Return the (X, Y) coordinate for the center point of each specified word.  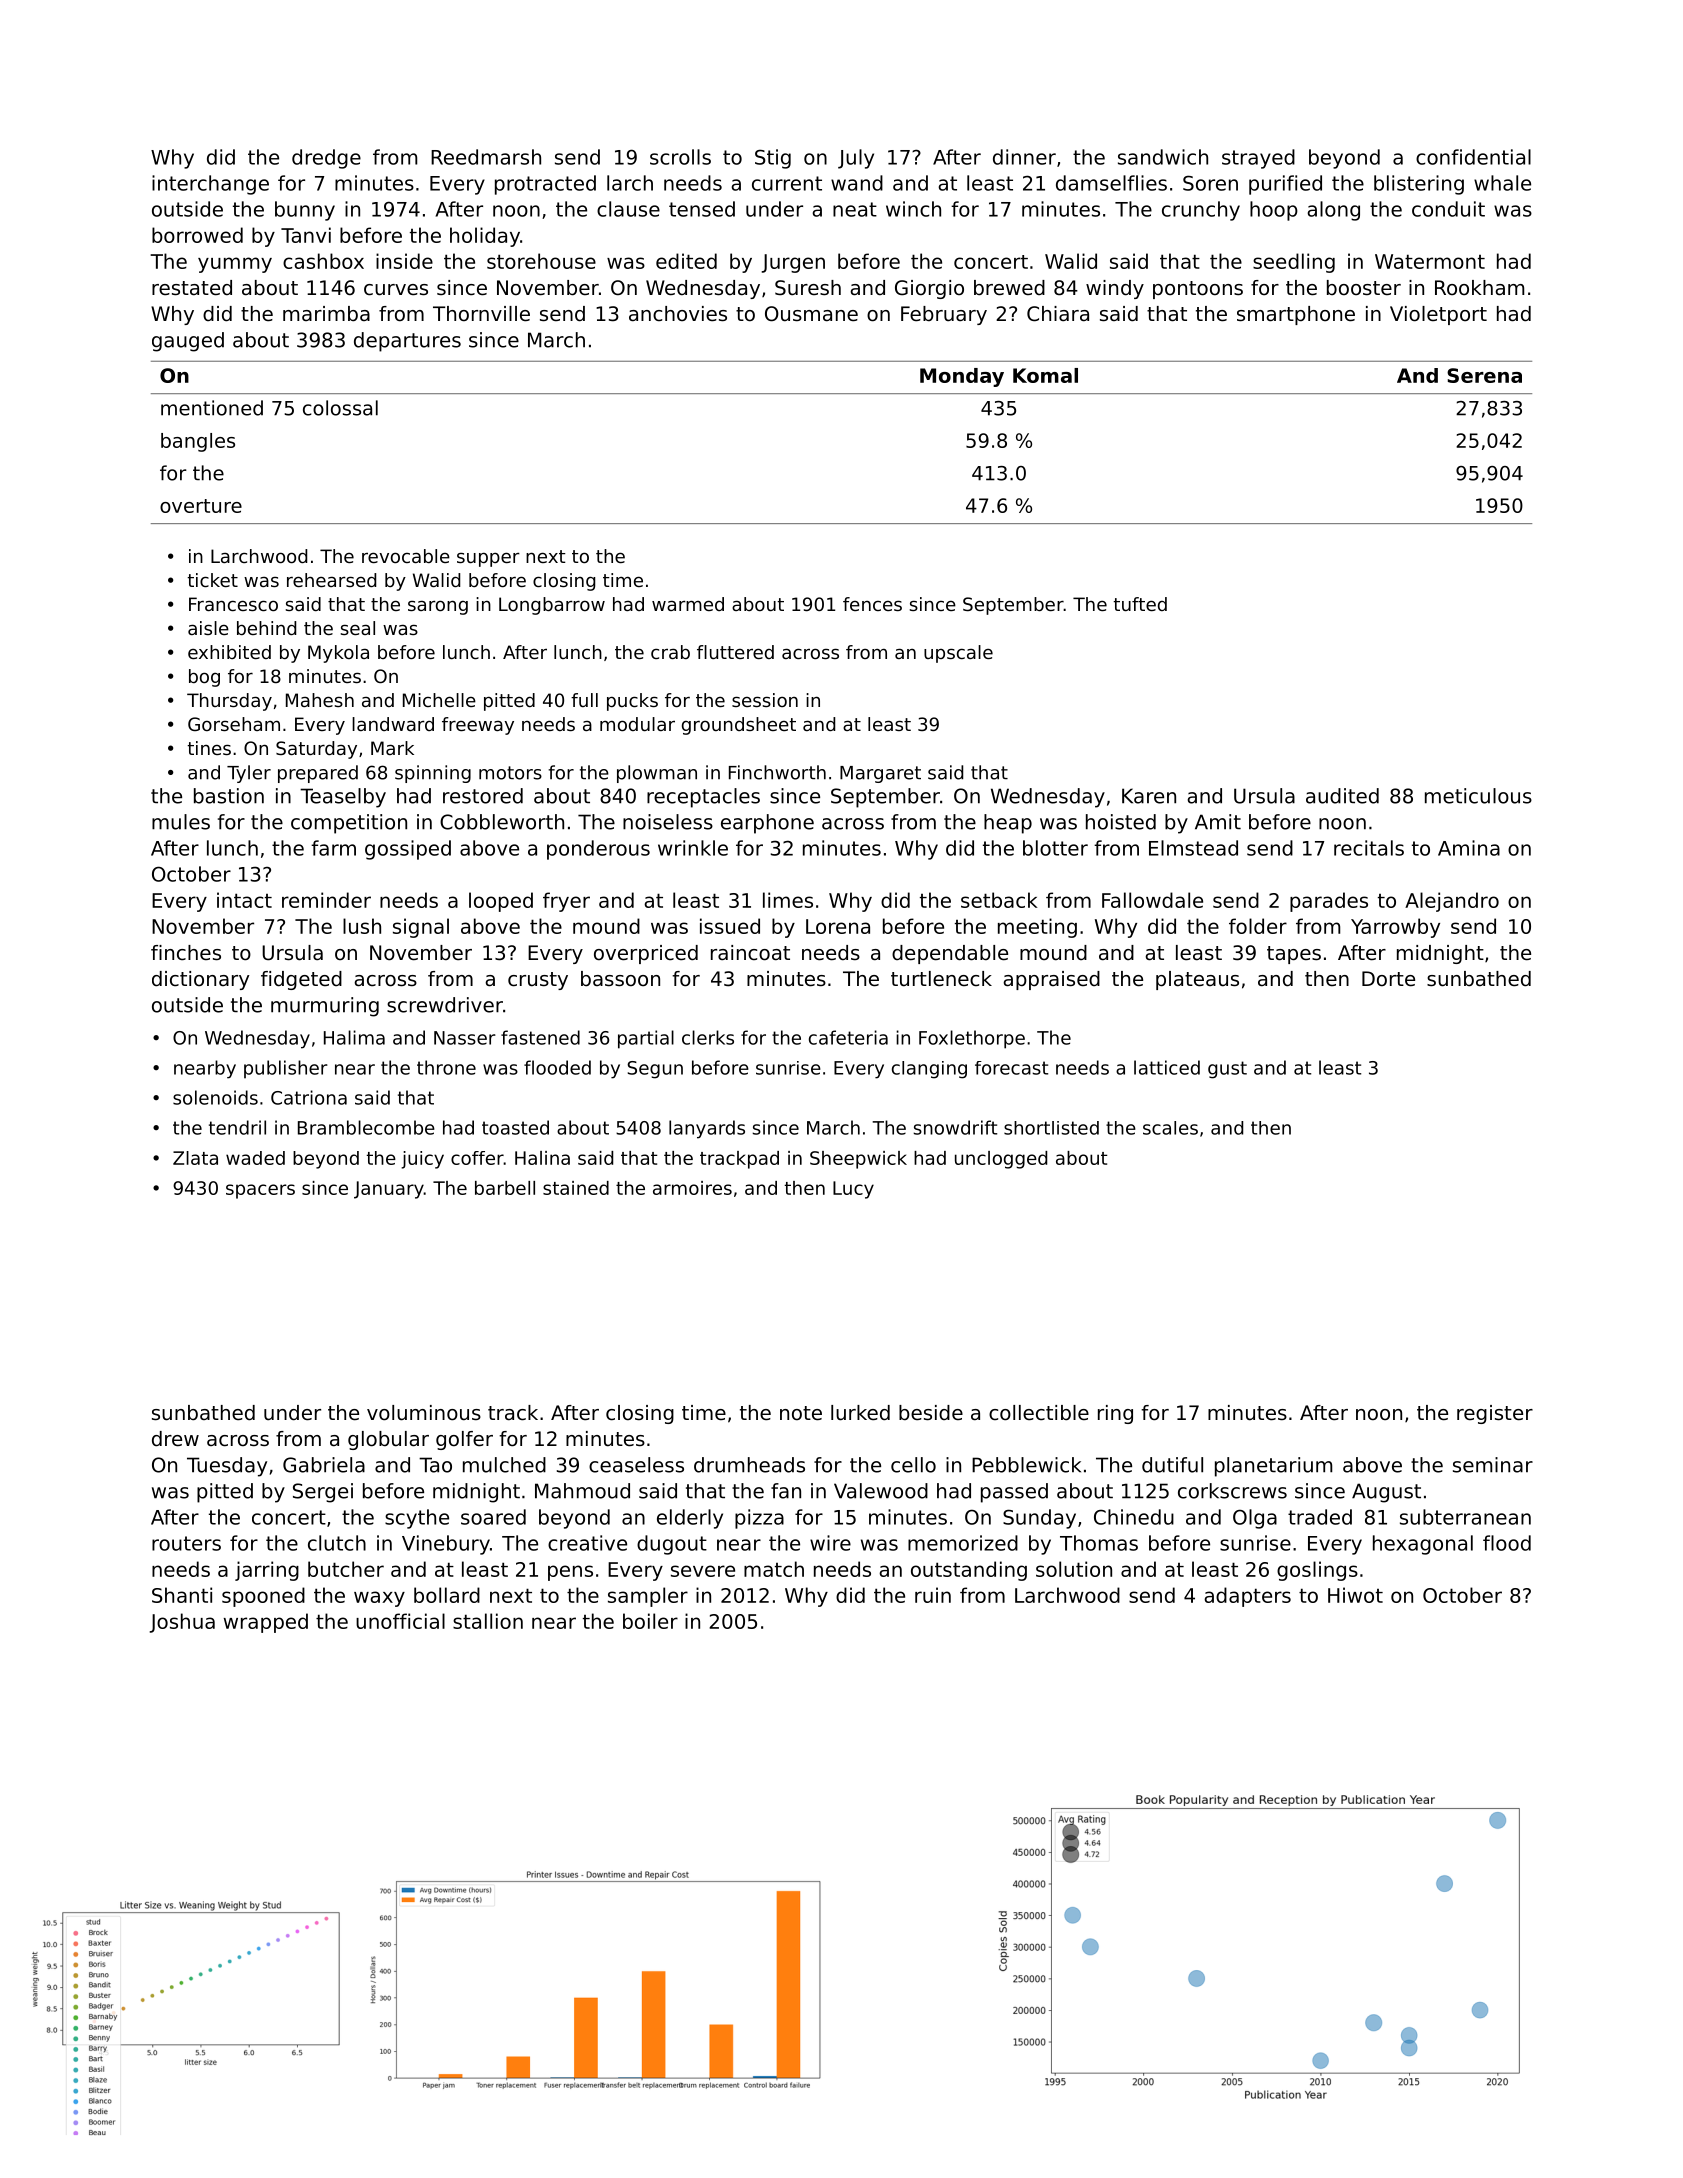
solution (1074, 1569)
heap (1008, 824)
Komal (1045, 375)
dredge (326, 159)
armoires (692, 1188)
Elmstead (1193, 848)
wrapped (266, 1623)
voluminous (424, 1413)
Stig (773, 159)
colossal (340, 408)
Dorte (1388, 979)
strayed (1258, 159)
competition (349, 824)
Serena (1484, 375)
